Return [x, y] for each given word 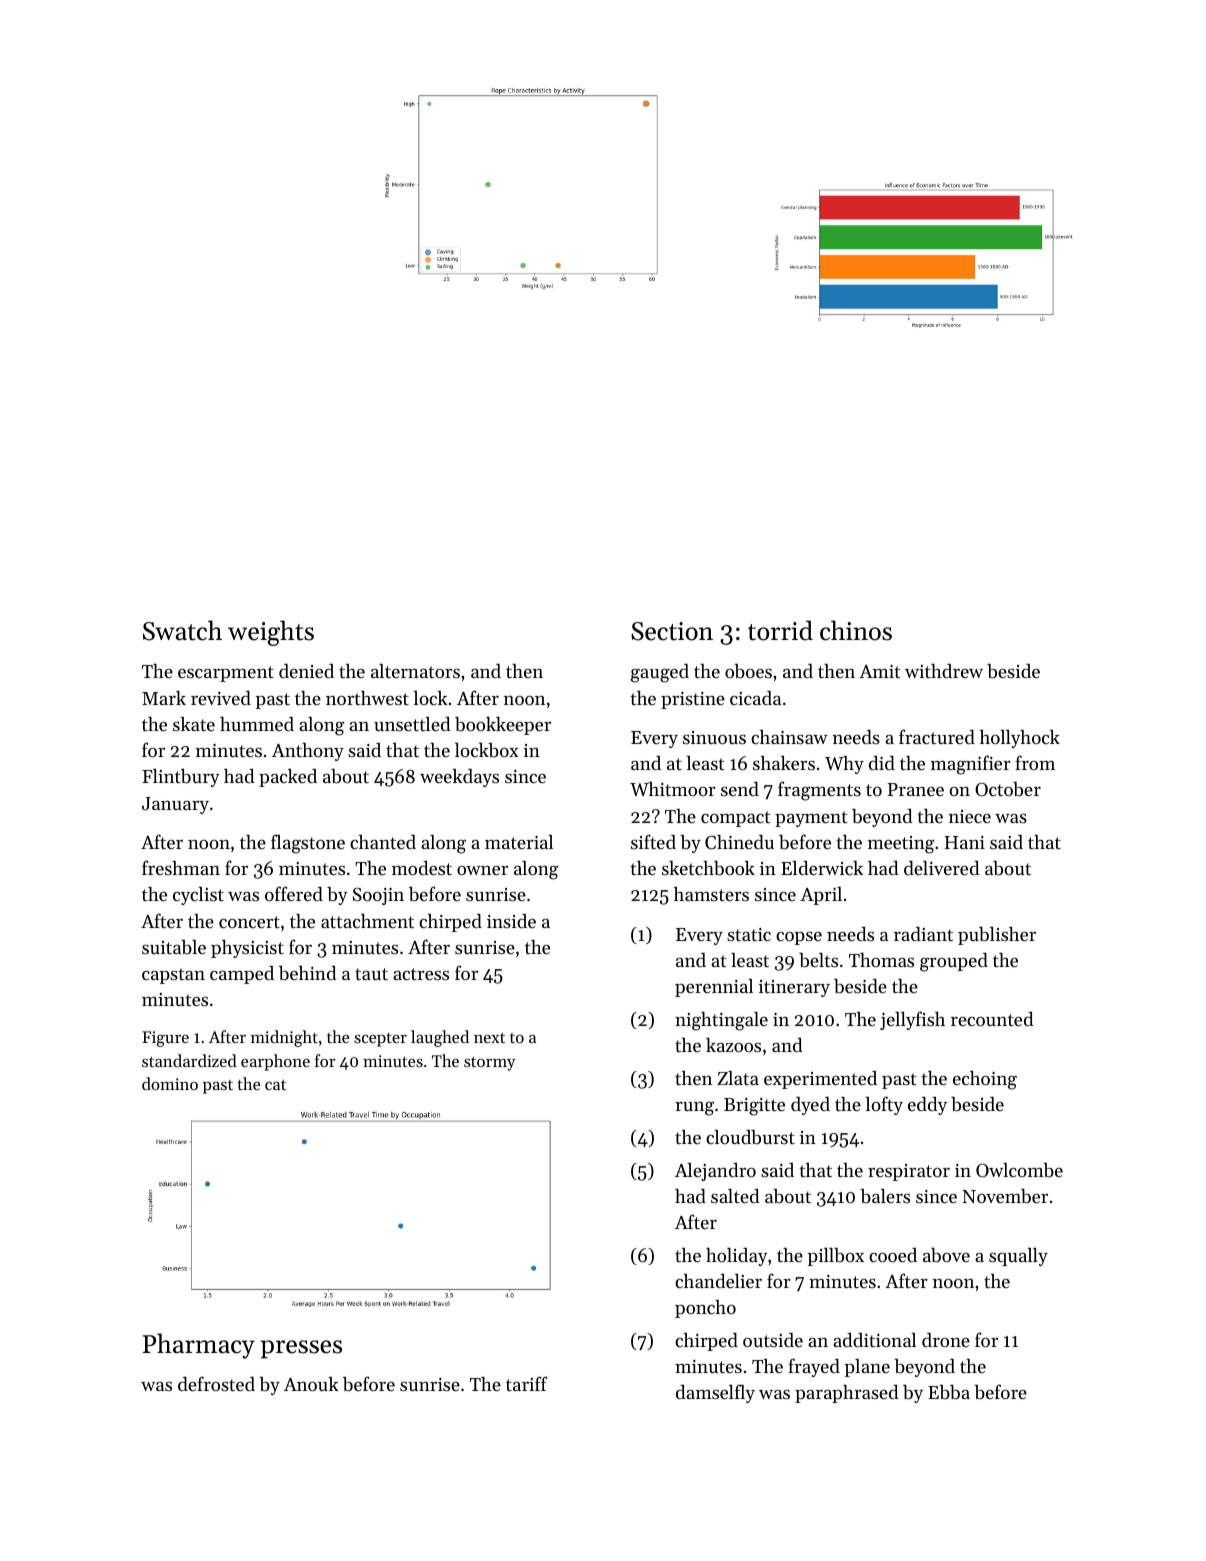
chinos [856, 630]
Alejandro [715, 1172]
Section [672, 631]
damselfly [715, 1393]
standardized [189, 1060]
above [946, 1255]
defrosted [216, 1383]
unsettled [412, 724]
